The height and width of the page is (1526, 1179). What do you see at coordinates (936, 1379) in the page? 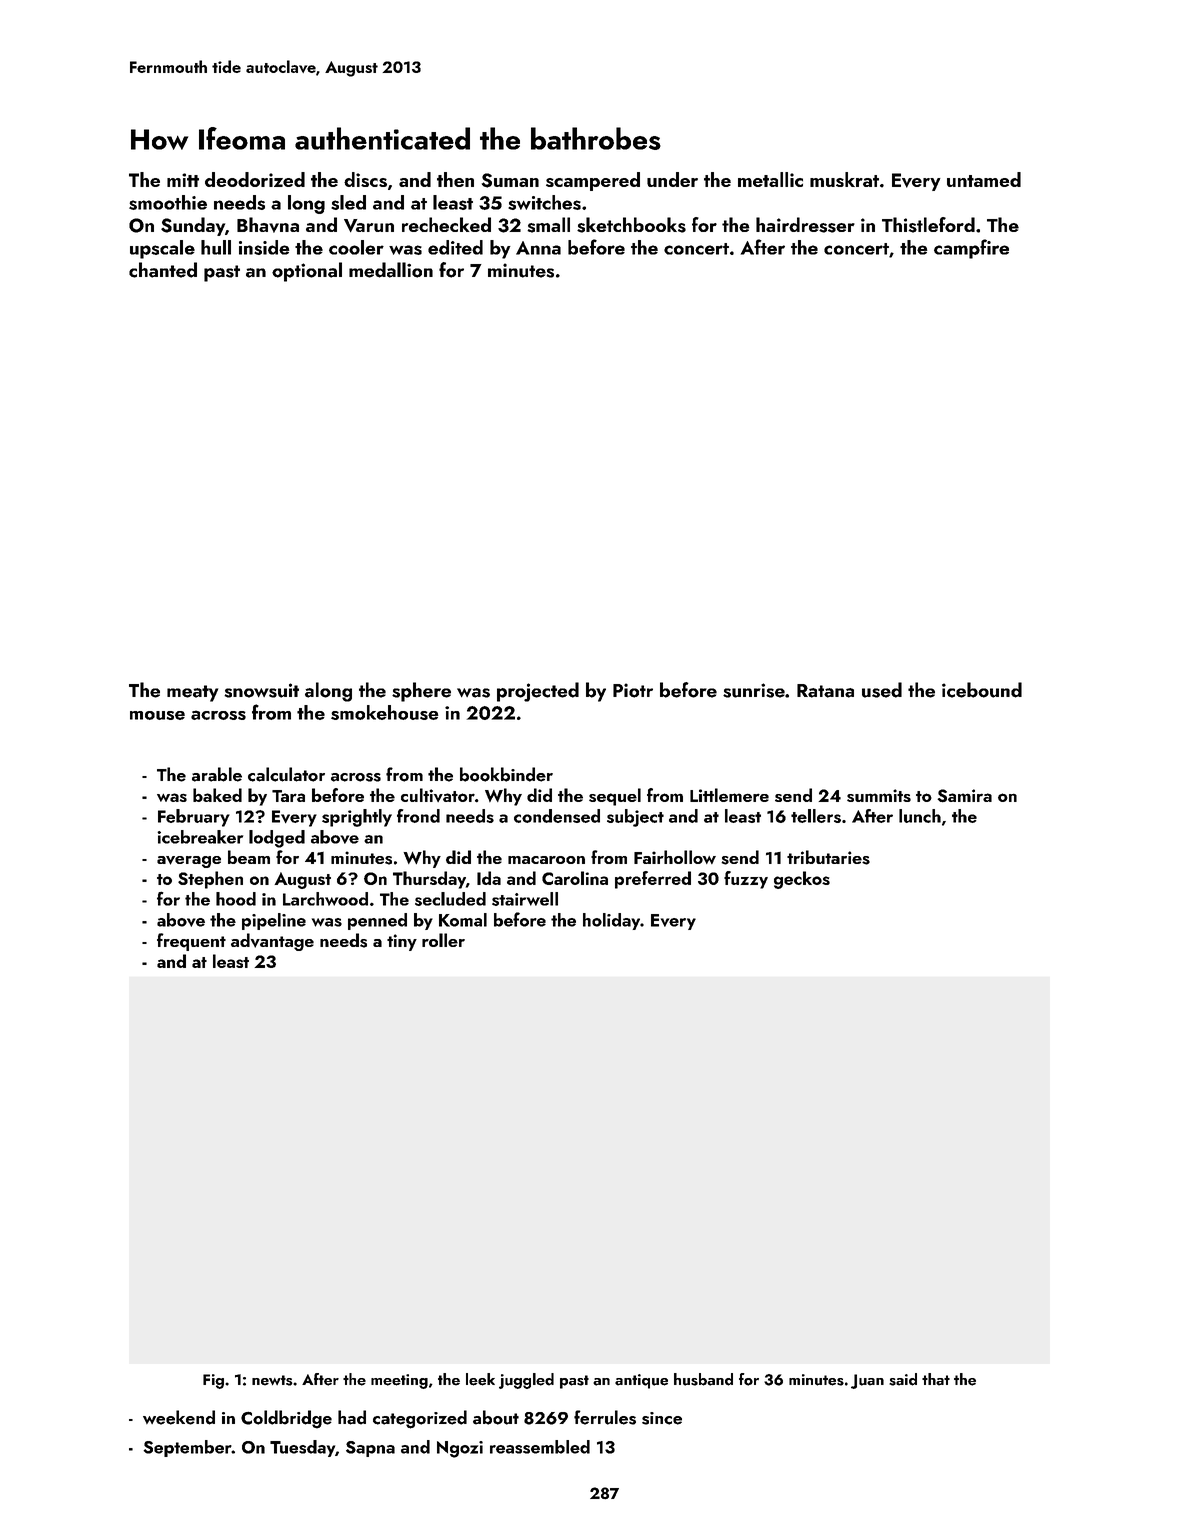
I see `that` at bounding box center [936, 1379].
